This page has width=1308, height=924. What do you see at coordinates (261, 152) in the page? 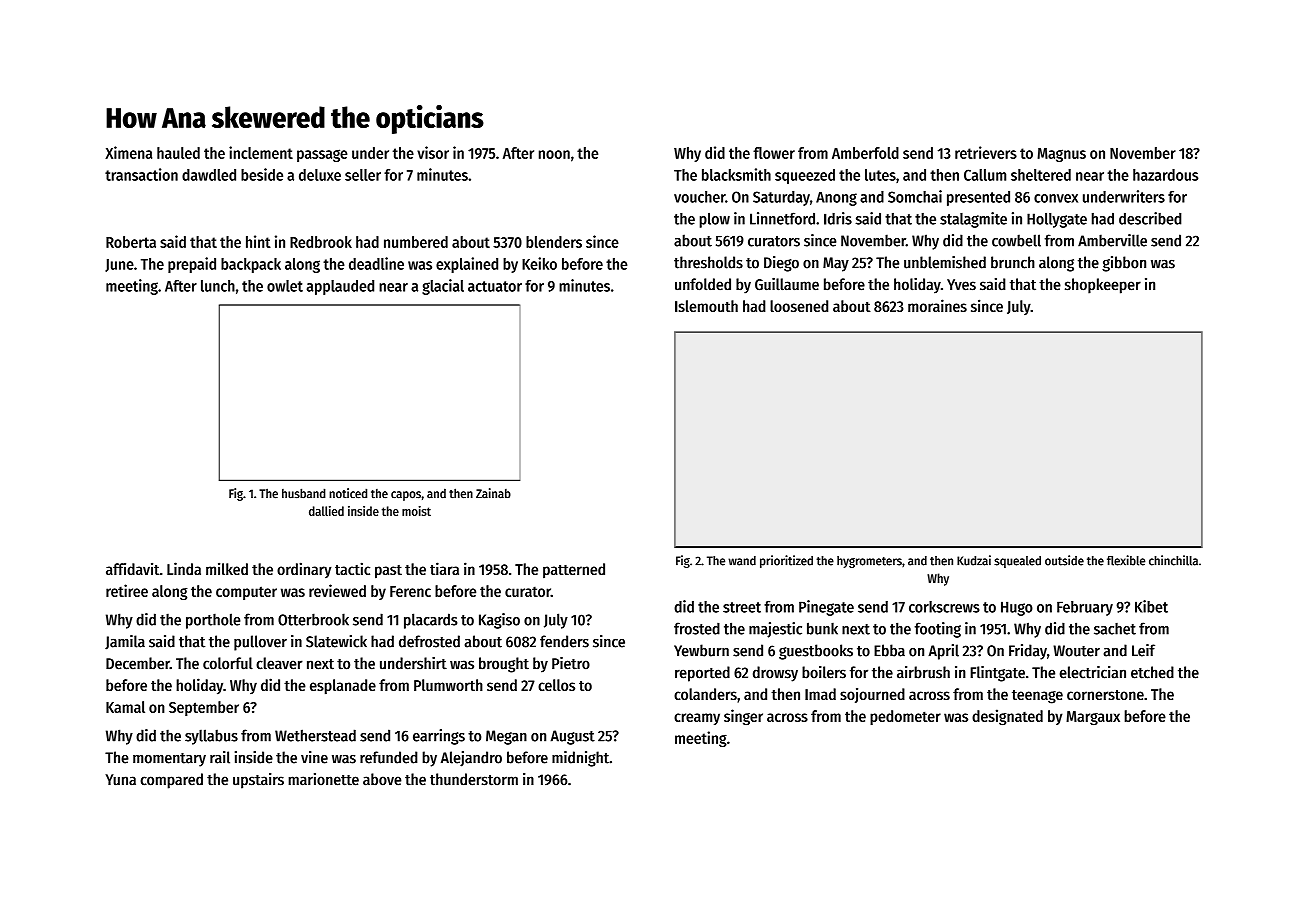
I see `inclement` at bounding box center [261, 152].
